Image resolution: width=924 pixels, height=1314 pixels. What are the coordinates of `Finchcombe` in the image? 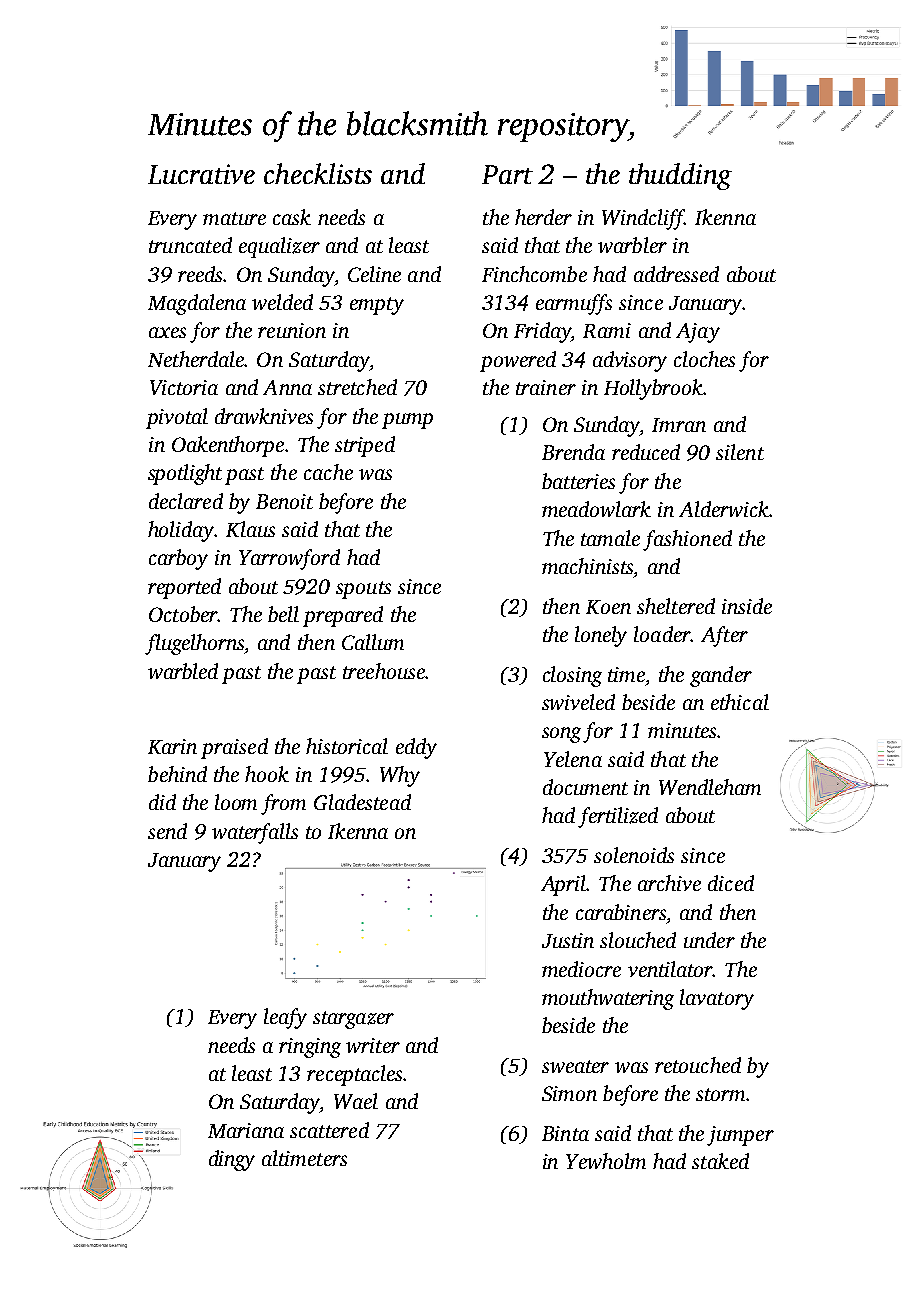 It's located at (534, 274).
